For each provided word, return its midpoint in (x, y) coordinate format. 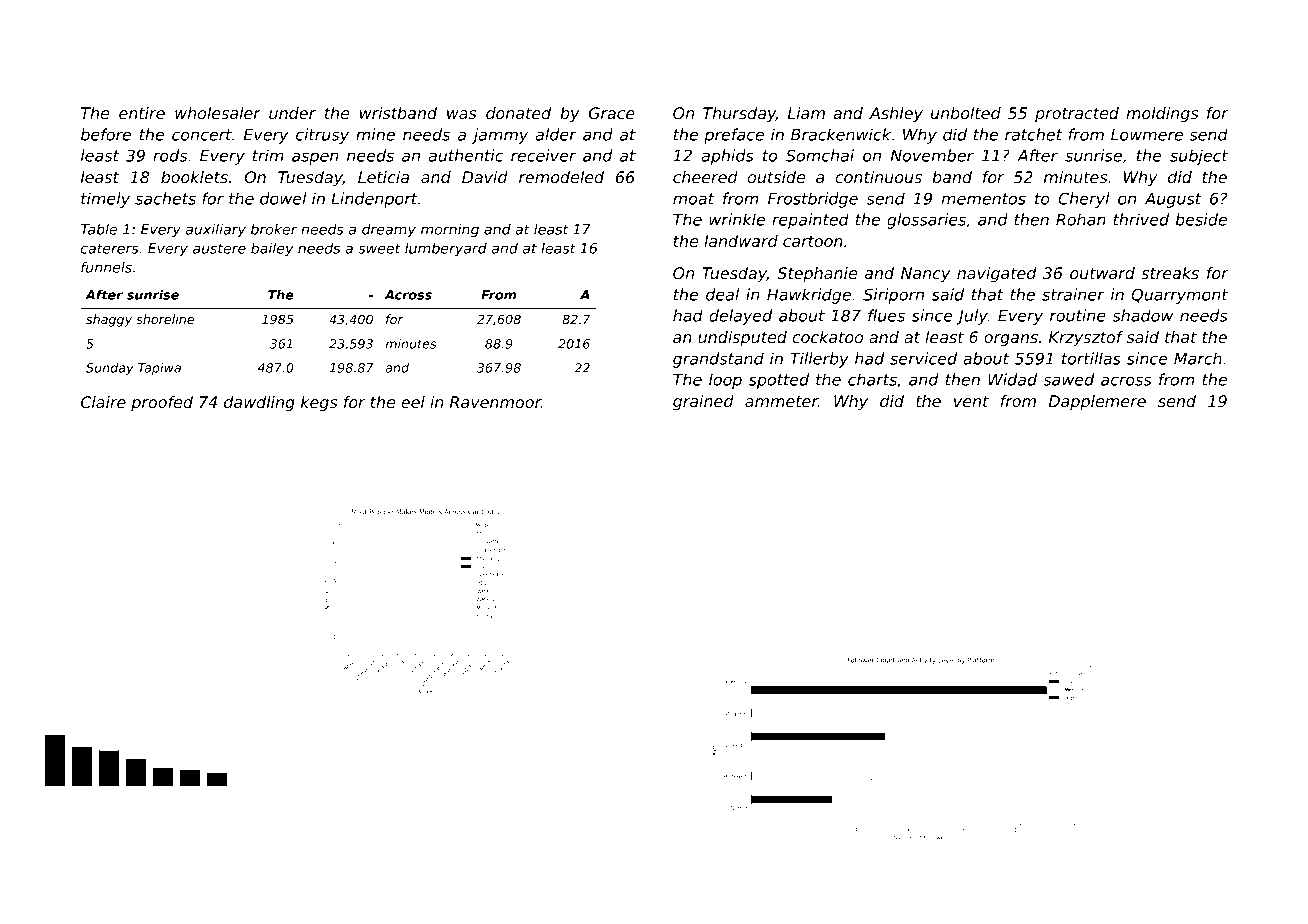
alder (556, 134)
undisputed (742, 339)
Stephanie (817, 275)
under (292, 113)
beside (1201, 219)
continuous (878, 177)
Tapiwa (159, 369)
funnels (106, 267)
